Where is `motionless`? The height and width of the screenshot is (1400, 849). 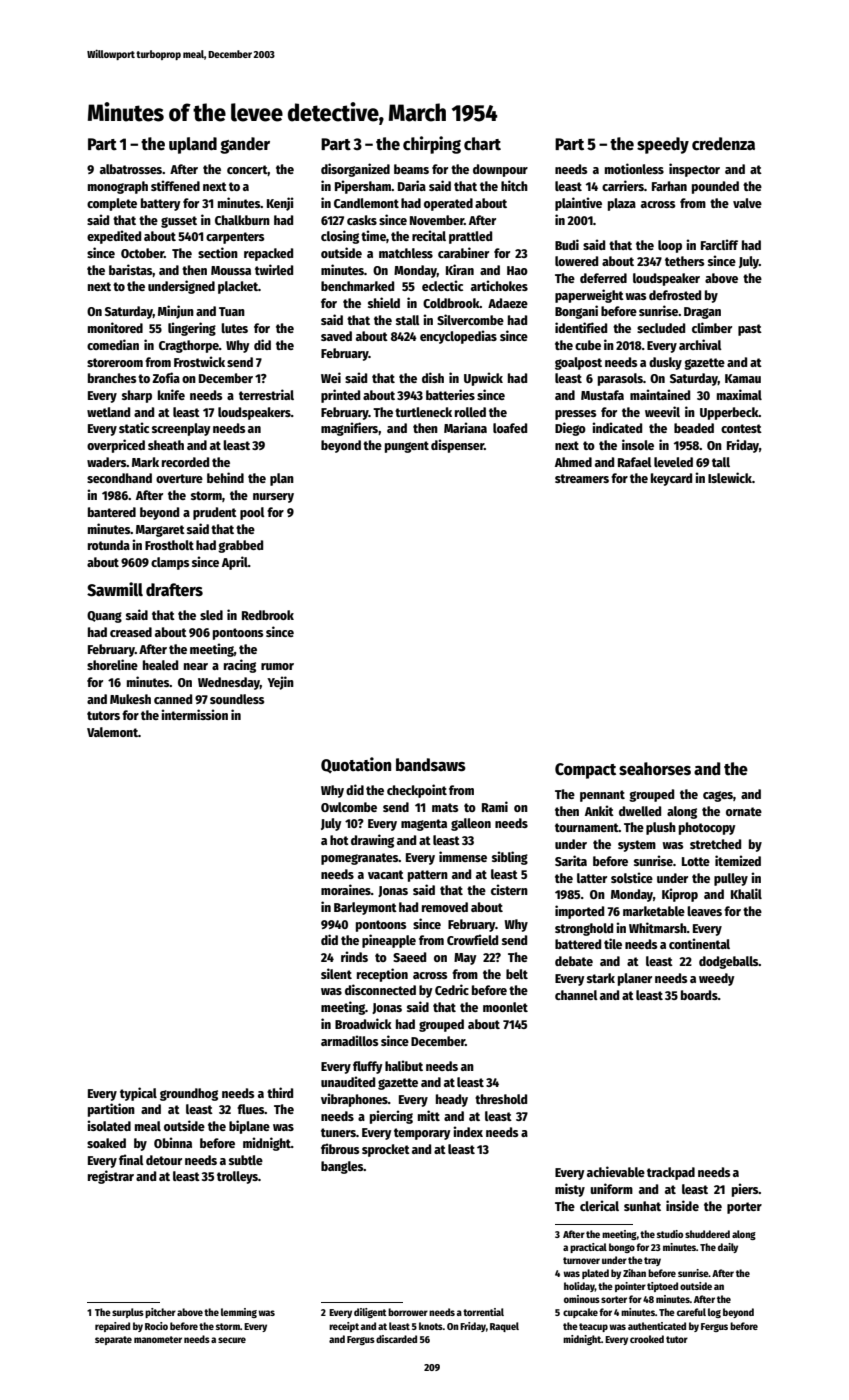
motionless is located at coordinates (634, 168).
